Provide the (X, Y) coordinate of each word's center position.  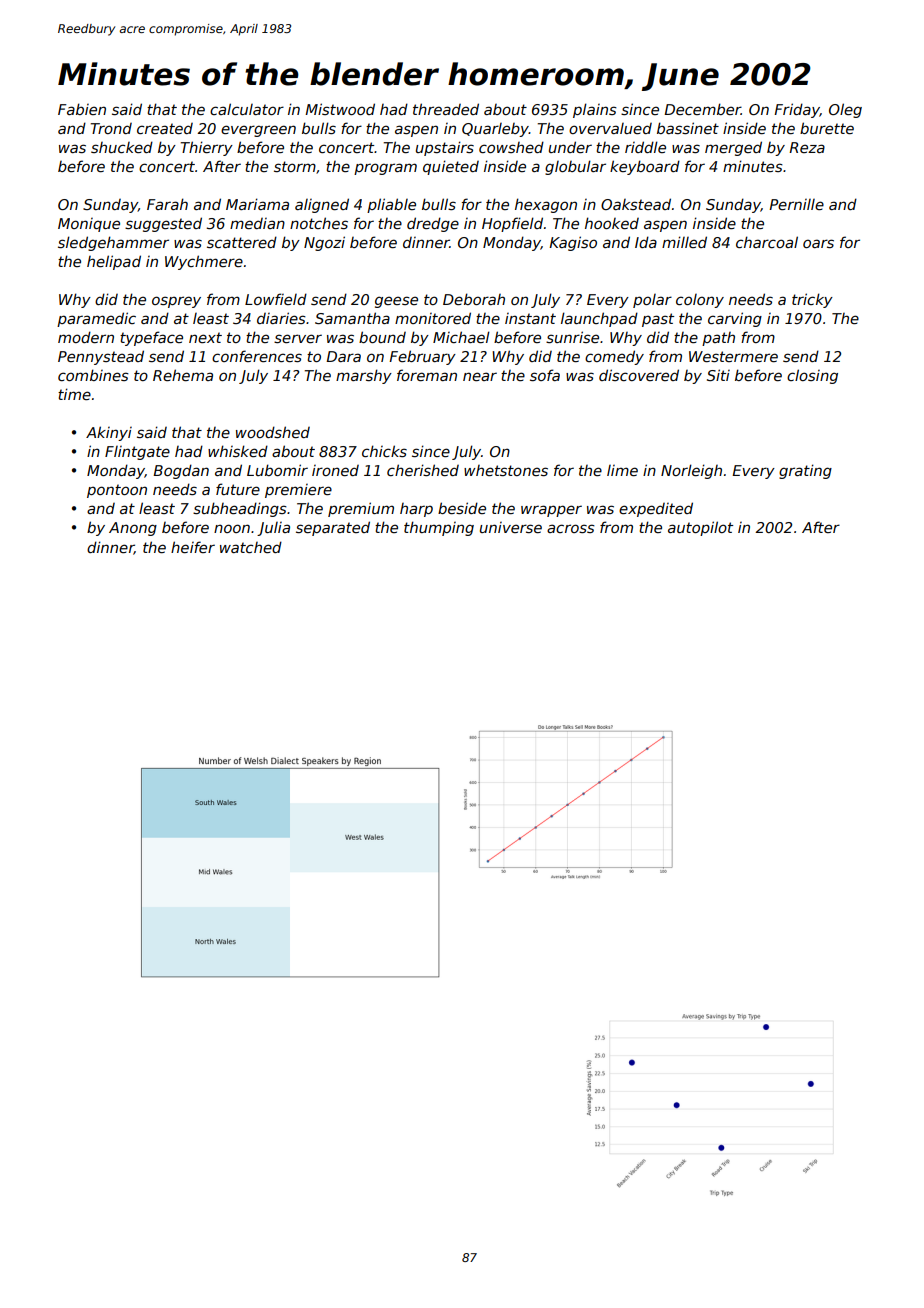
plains (595, 110)
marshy (364, 376)
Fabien (82, 109)
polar (652, 301)
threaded (446, 109)
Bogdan (181, 471)
